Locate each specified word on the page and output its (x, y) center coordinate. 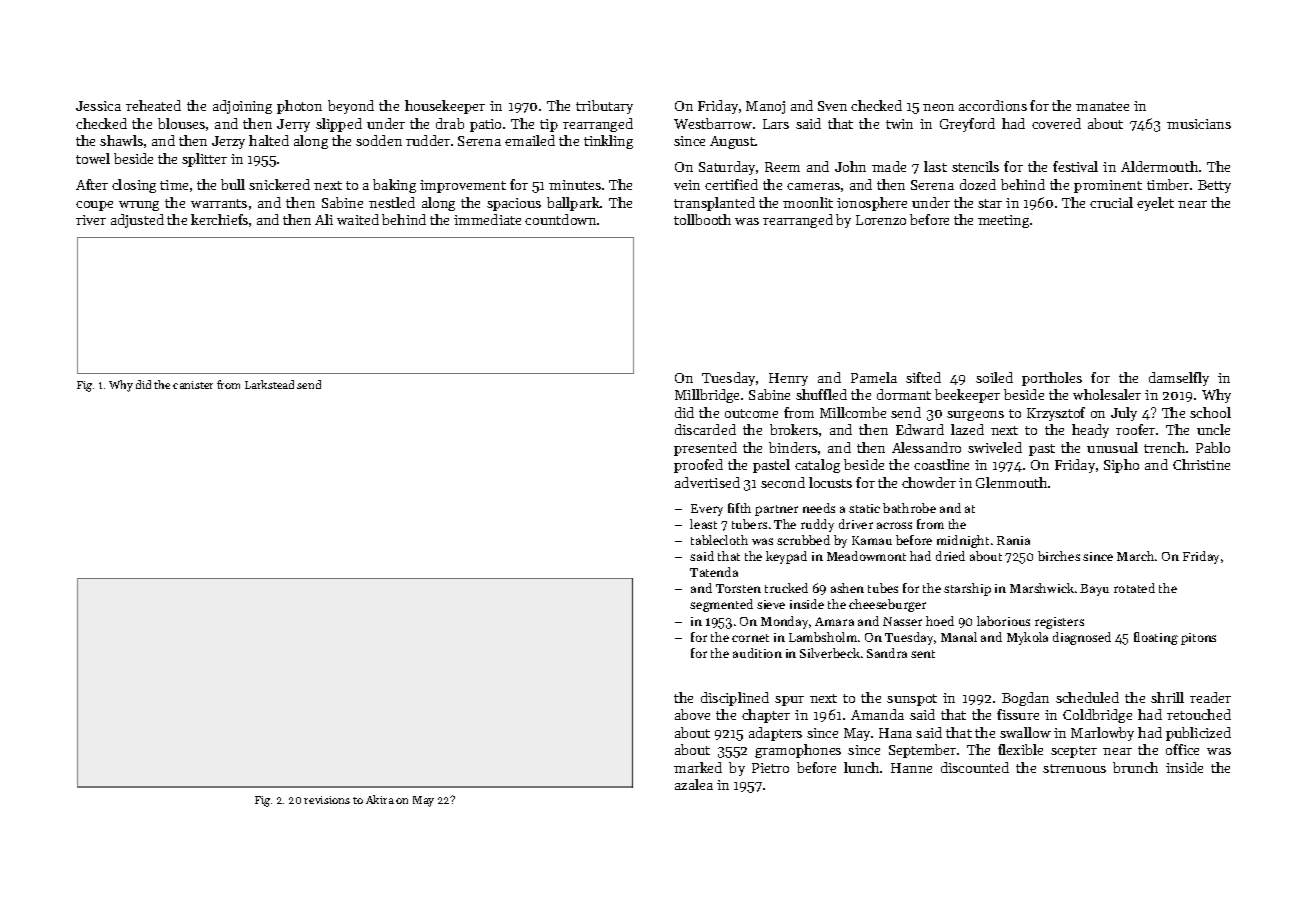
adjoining (242, 107)
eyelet (1155, 204)
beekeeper (967, 396)
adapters (775, 734)
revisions (327, 800)
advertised (707, 482)
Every (707, 510)
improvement (463, 186)
